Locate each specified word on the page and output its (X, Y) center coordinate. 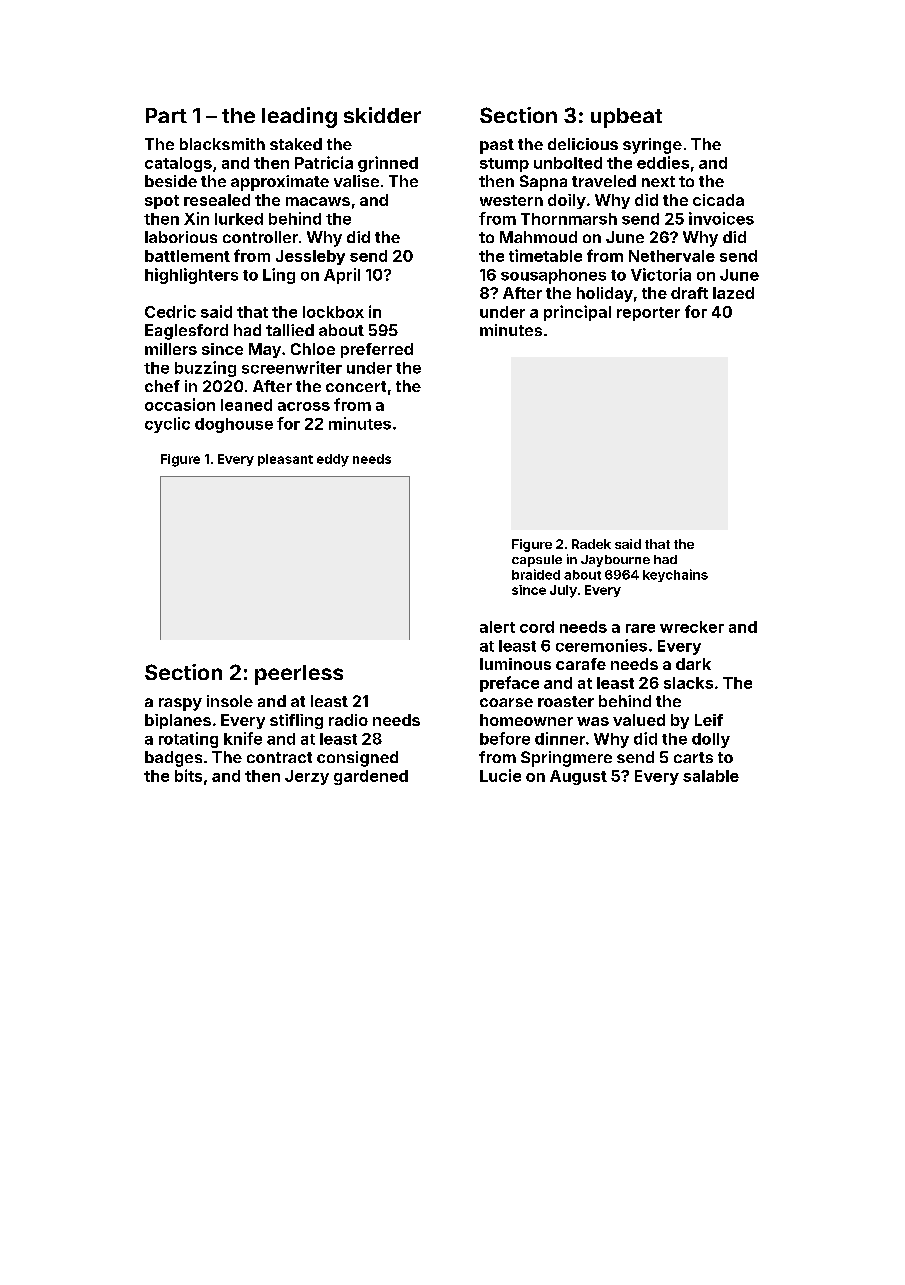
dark (693, 664)
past (497, 146)
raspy (180, 704)
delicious (583, 144)
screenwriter (292, 367)
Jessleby (310, 257)
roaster (566, 701)
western (511, 200)
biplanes (178, 721)
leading (299, 117)
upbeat (626, 118)
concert (356, 386)
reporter (648, 314)
